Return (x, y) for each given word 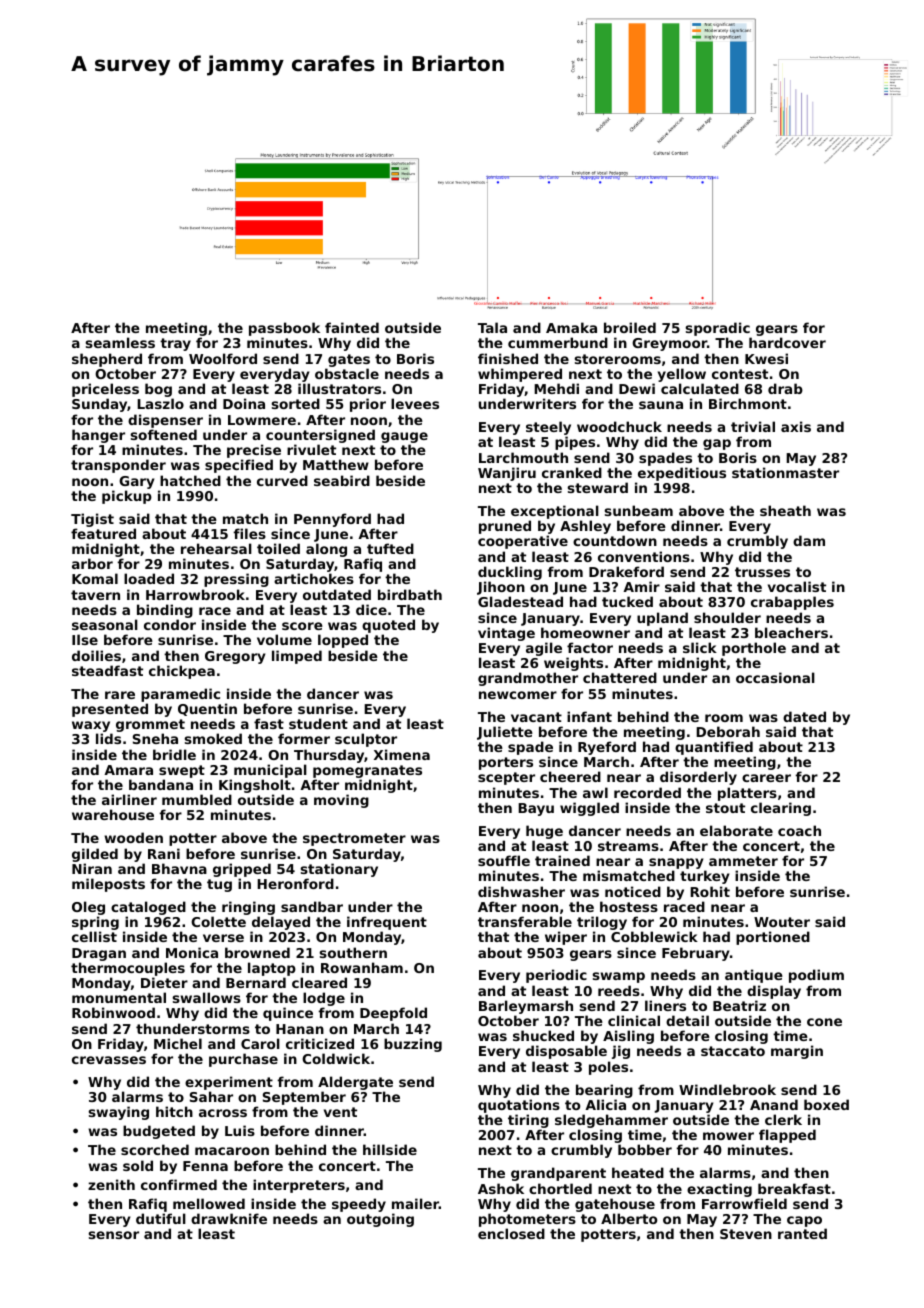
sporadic (719, 330)
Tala (492, 327)
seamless (120, 342)
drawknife (229, 1218)
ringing (248, 908)
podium (816, 976)
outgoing (380, 1220)
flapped (787, 1136)
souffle (504, 860)
